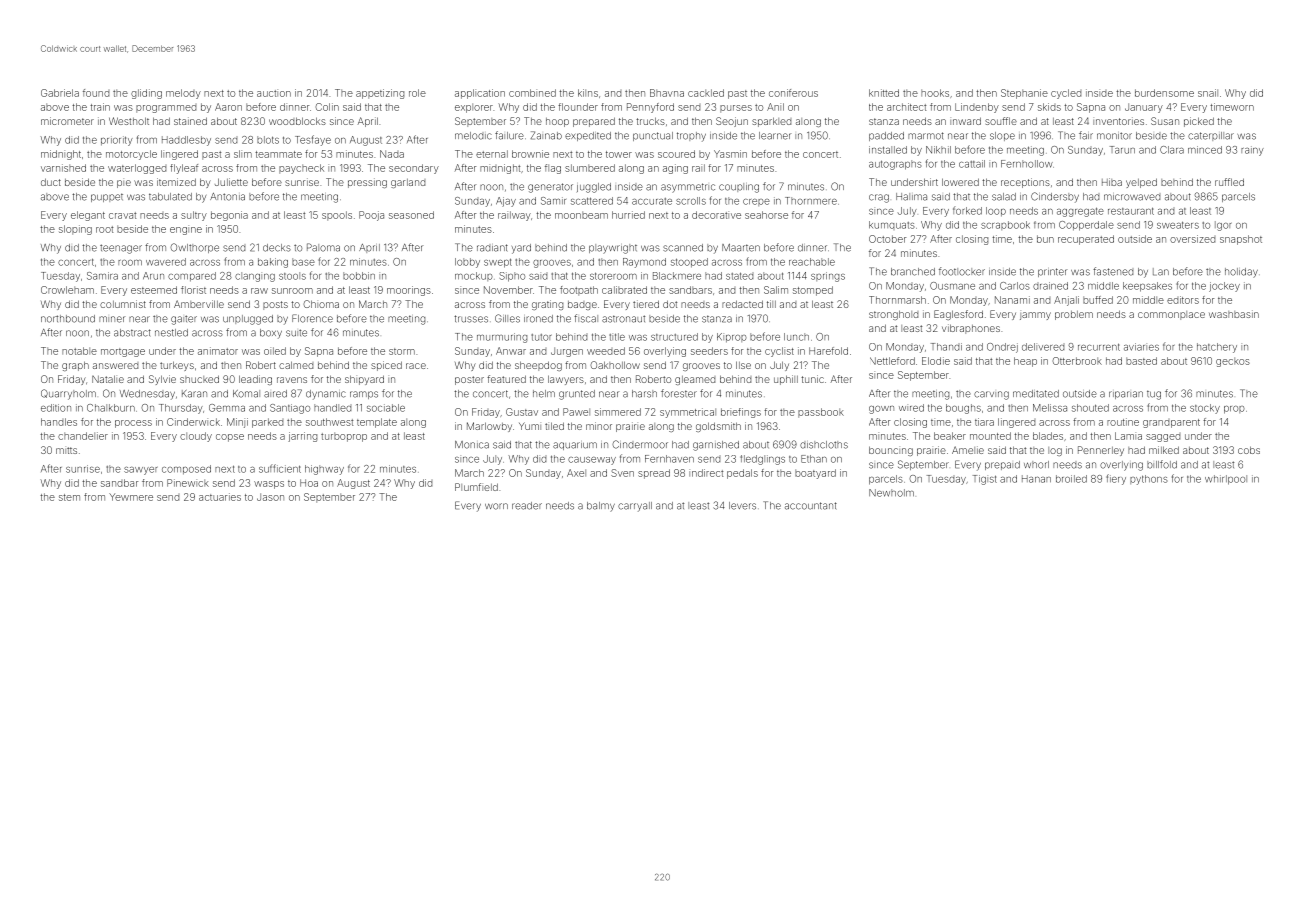 This document has width=1308, height=924. What do you see at coordinates (303, 262) in the document?
I see `base` at bounding box center [303, 262].
